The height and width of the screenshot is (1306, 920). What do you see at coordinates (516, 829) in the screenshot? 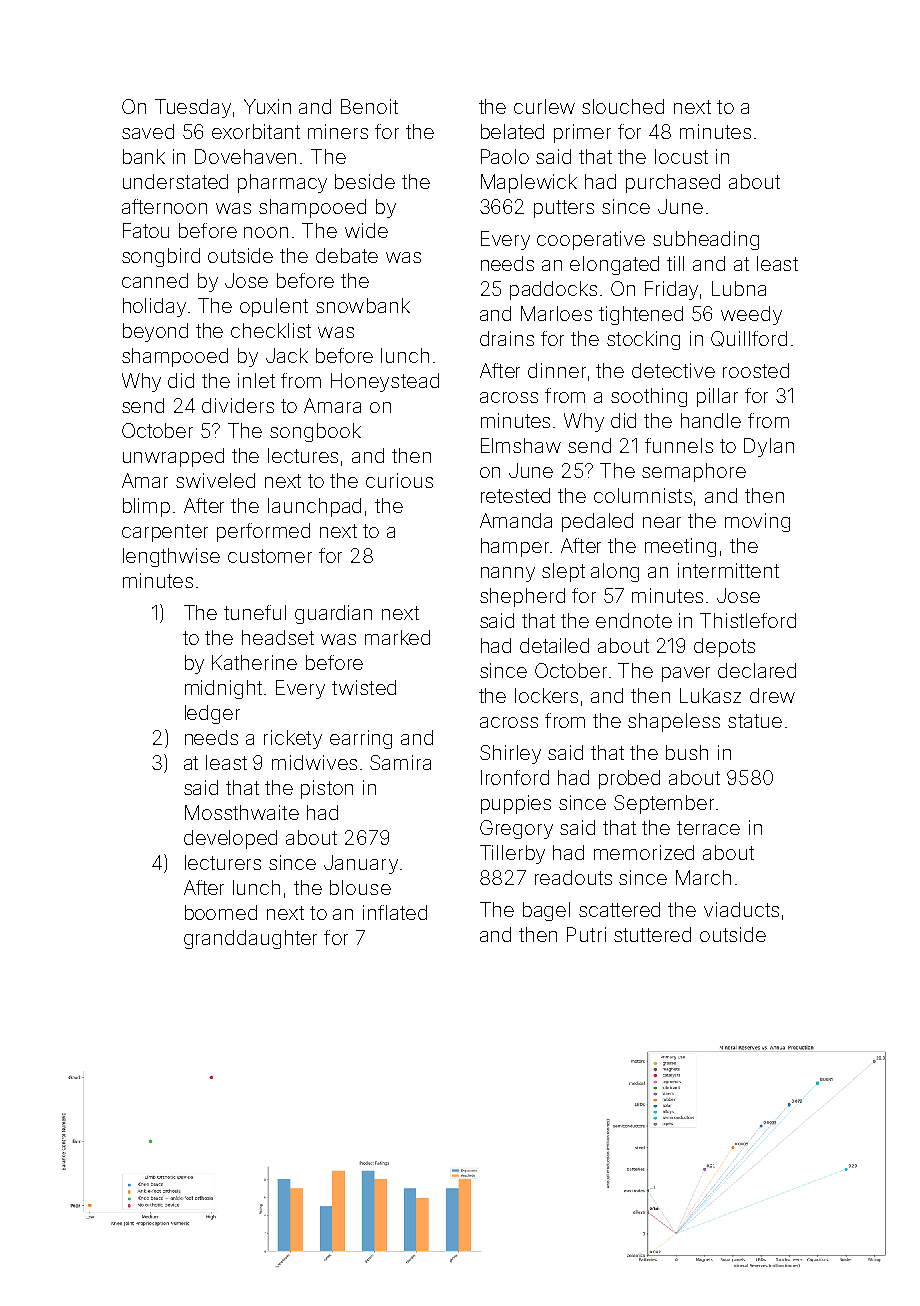
I see `Gregory` at bounding box center [516, 829].
